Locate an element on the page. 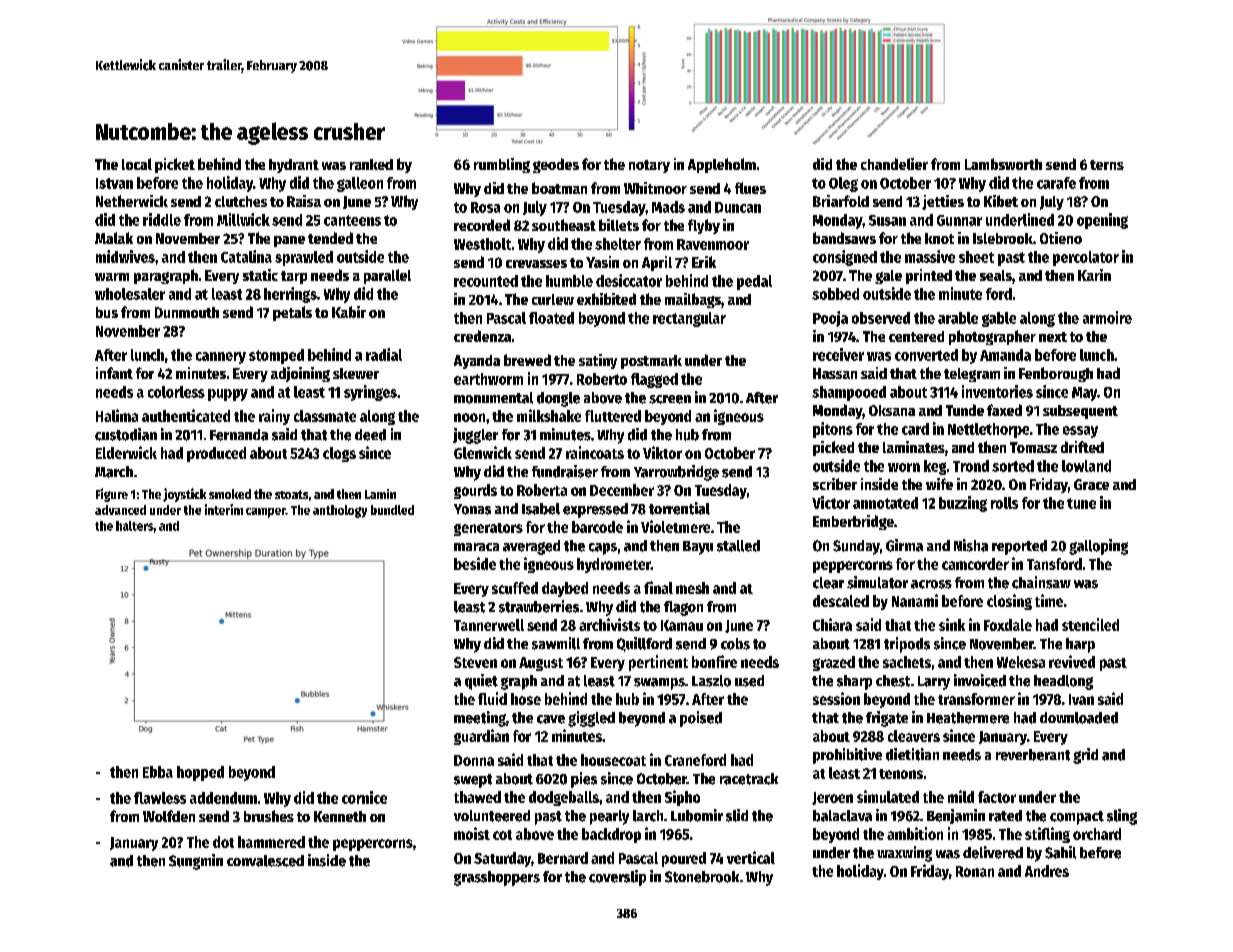  percolator is located at coordinates (1086, 258).
